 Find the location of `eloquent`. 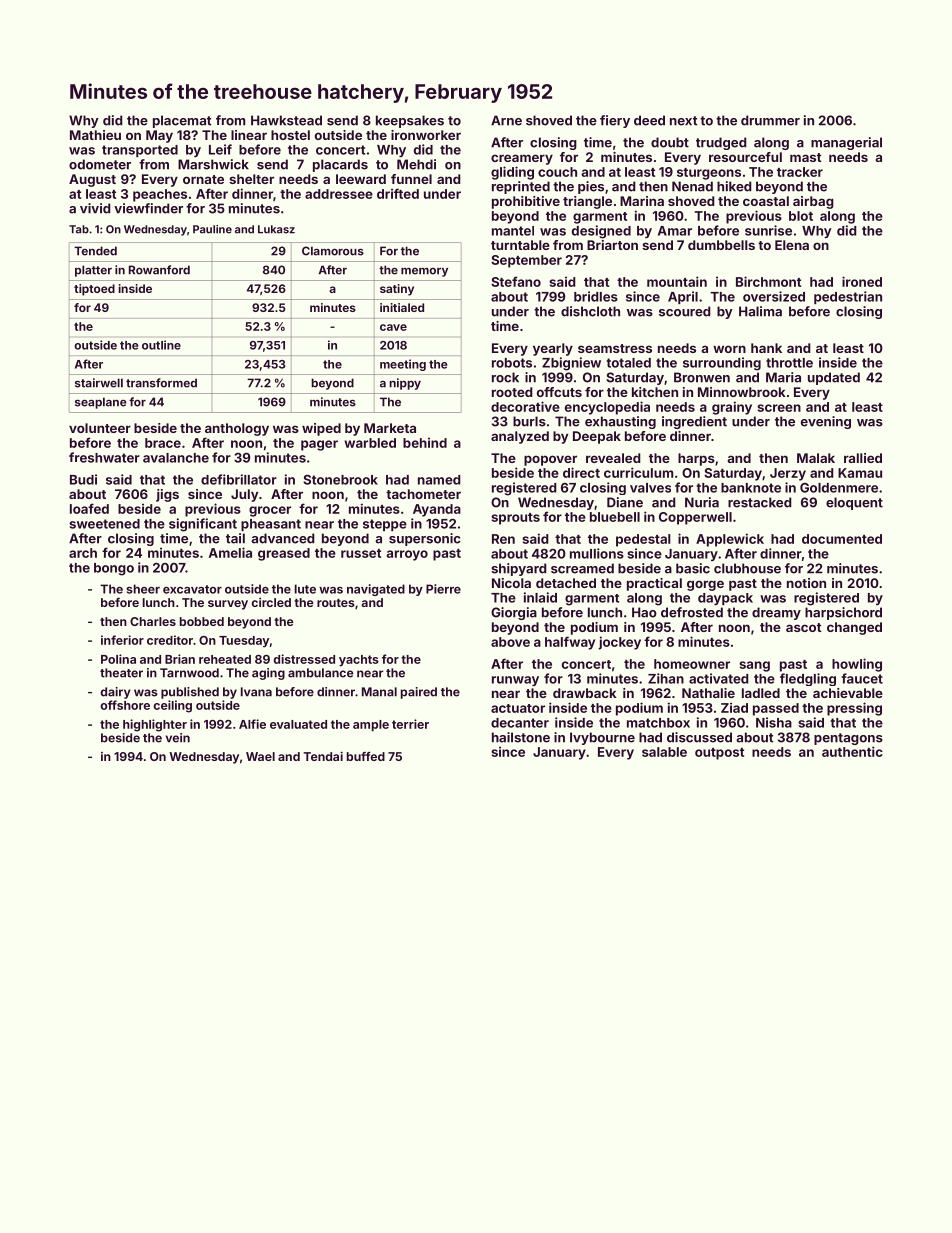

eloquent is located at coordinates (854, 503).
